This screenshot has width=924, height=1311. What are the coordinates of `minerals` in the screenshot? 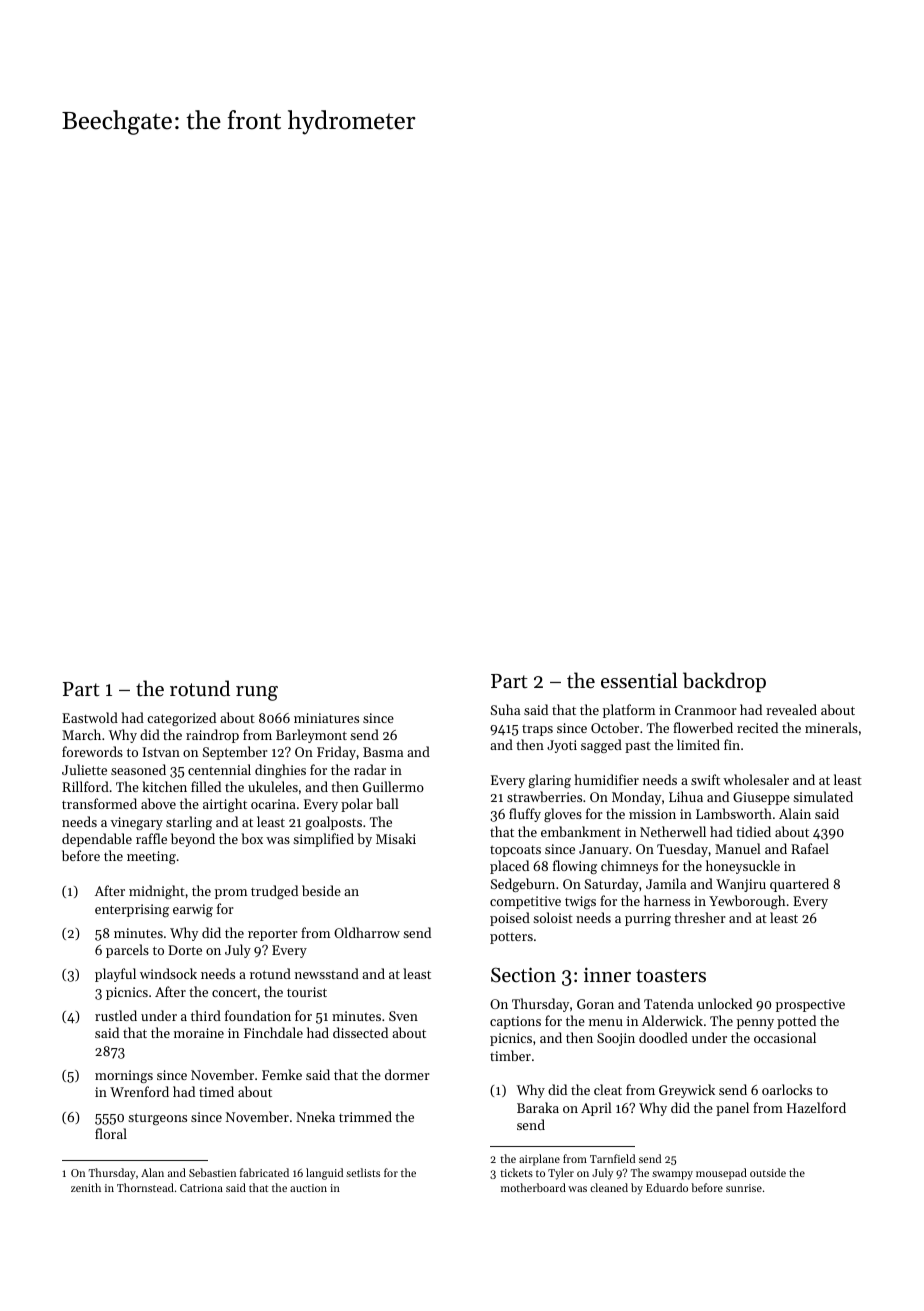 It's located at (831, 727).
